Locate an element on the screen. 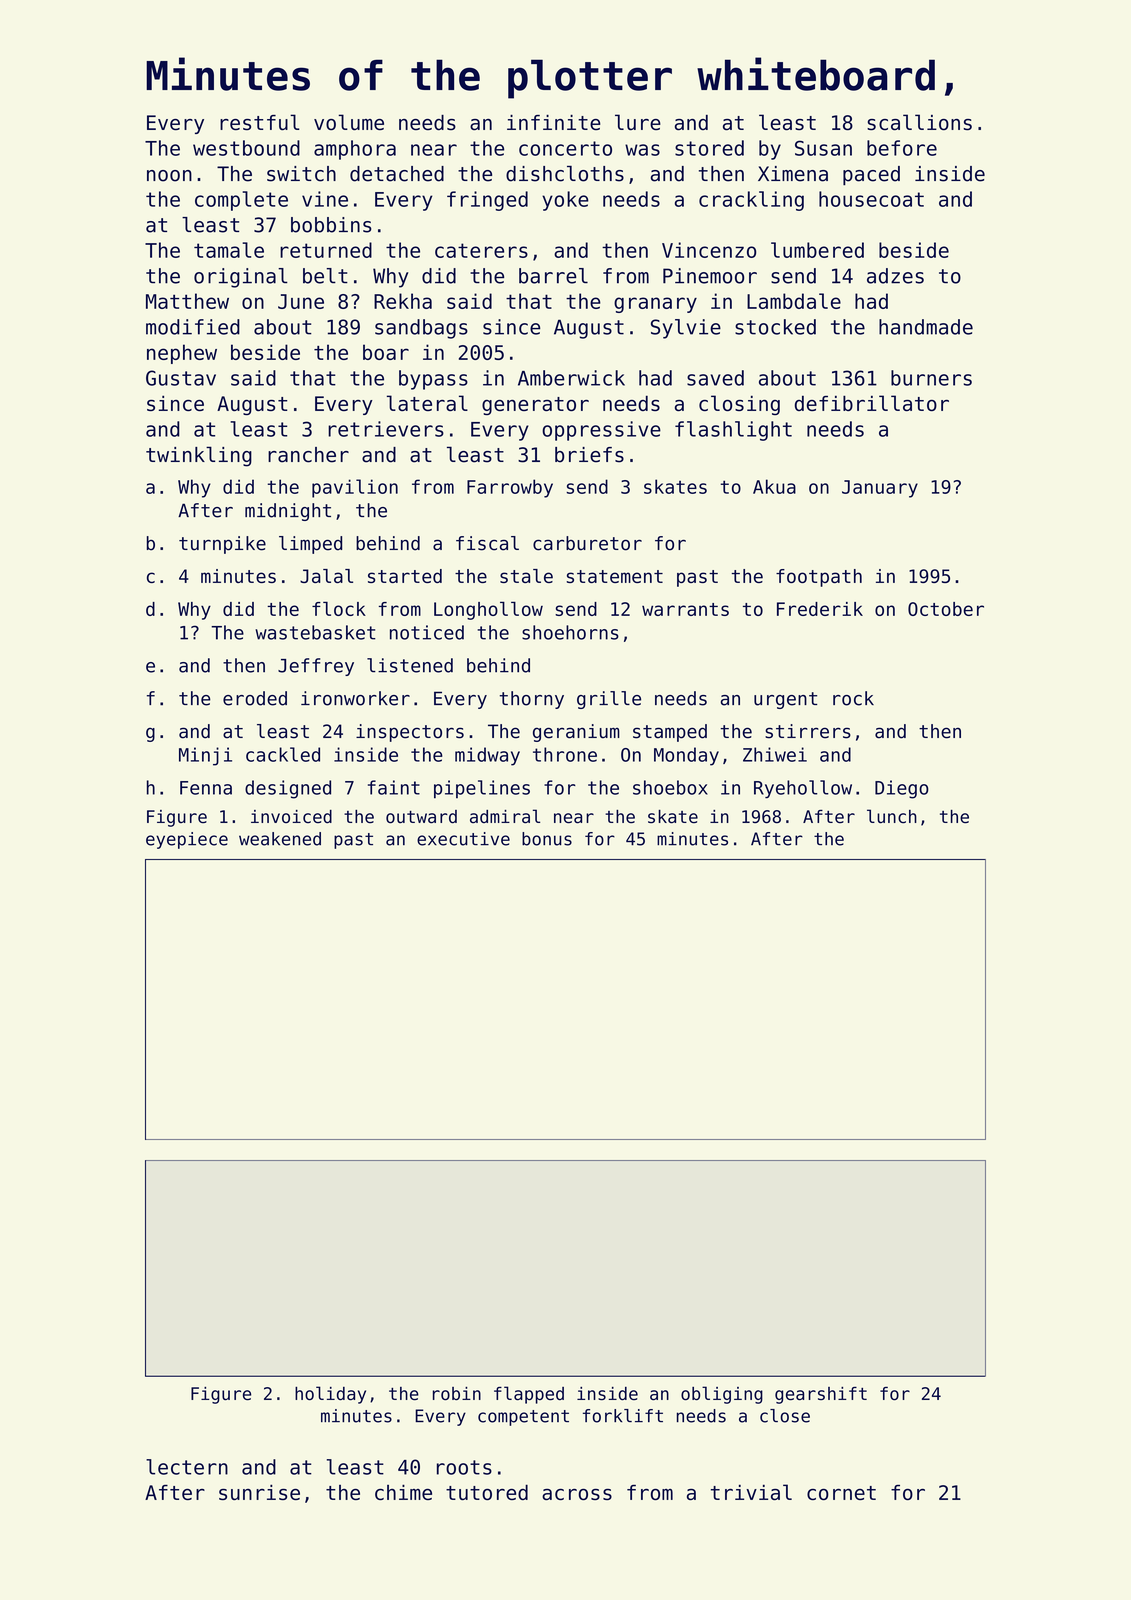  gearshift is located at coordinates (821, 1395).
